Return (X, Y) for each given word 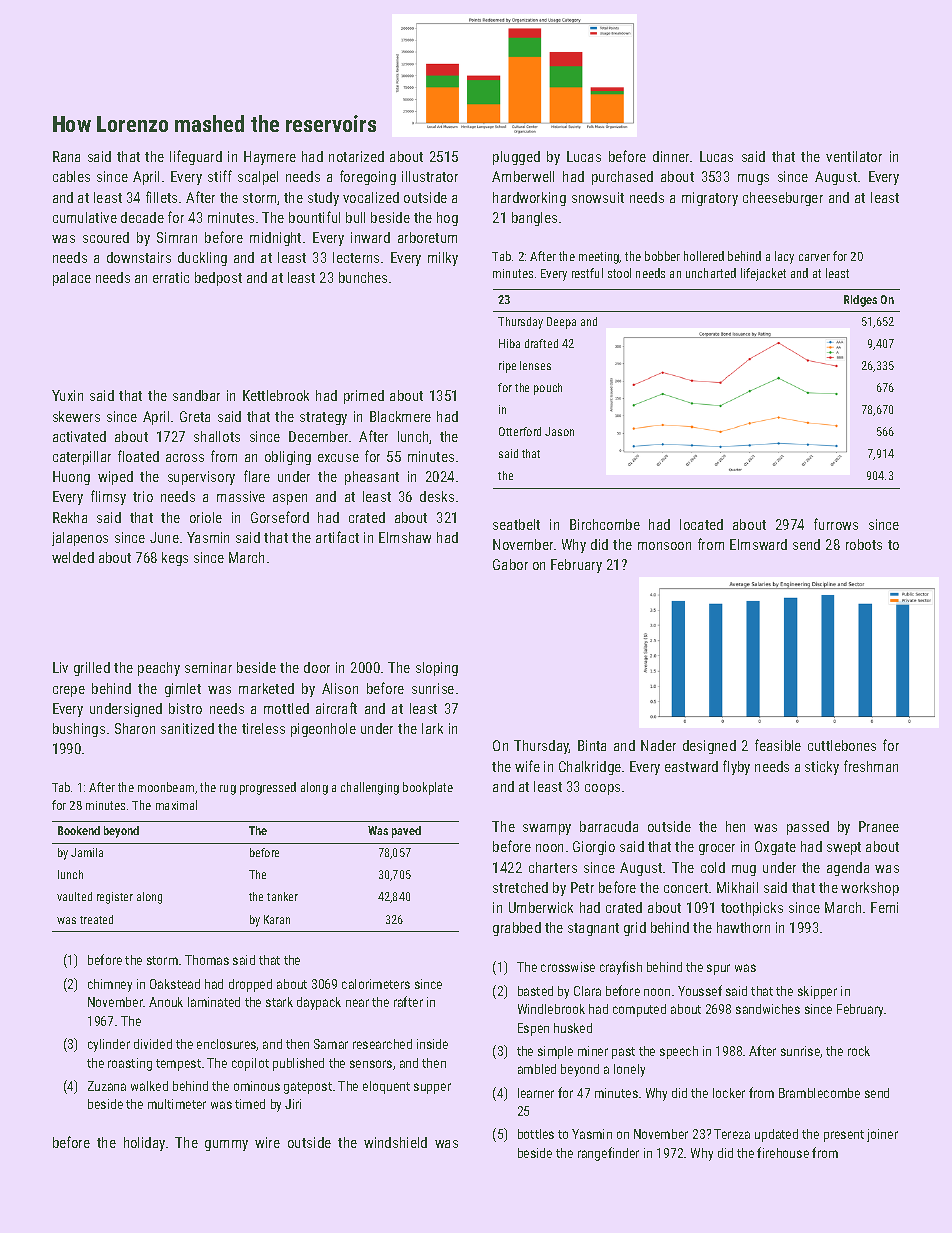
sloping (437, 669)
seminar (208, 667)
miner (593, 1051)
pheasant (372, 478)
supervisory (201, 478)
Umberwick (541, 907)
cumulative (85, 217)
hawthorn (743, 927)
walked (149, 1086)
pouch (548, 389)
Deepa (561, 323)
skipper (817, 992)
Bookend (79, 830)
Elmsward (758, 544)
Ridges (860, 301)
